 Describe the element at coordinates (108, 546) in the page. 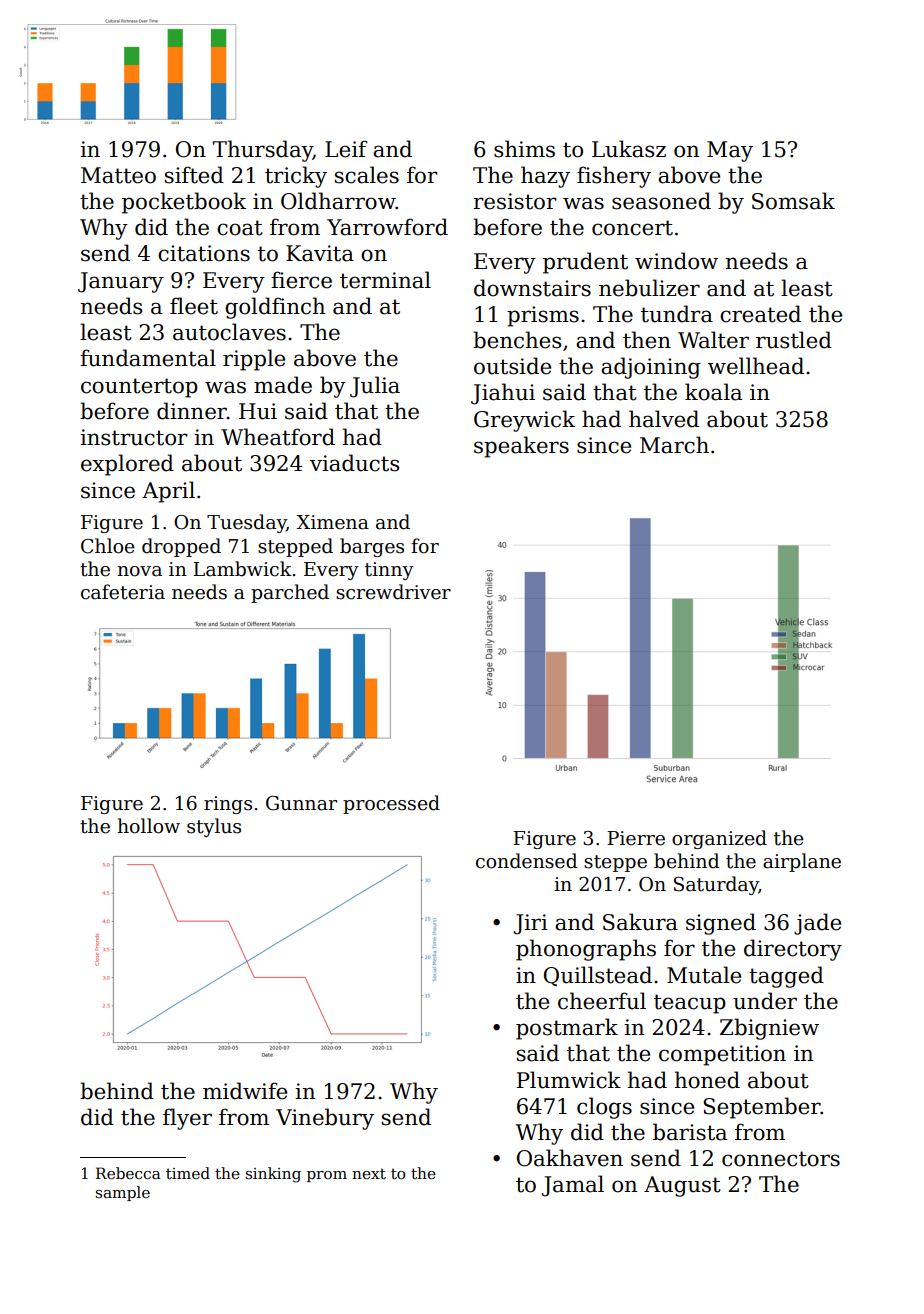

I see `Chloe` at that location.
